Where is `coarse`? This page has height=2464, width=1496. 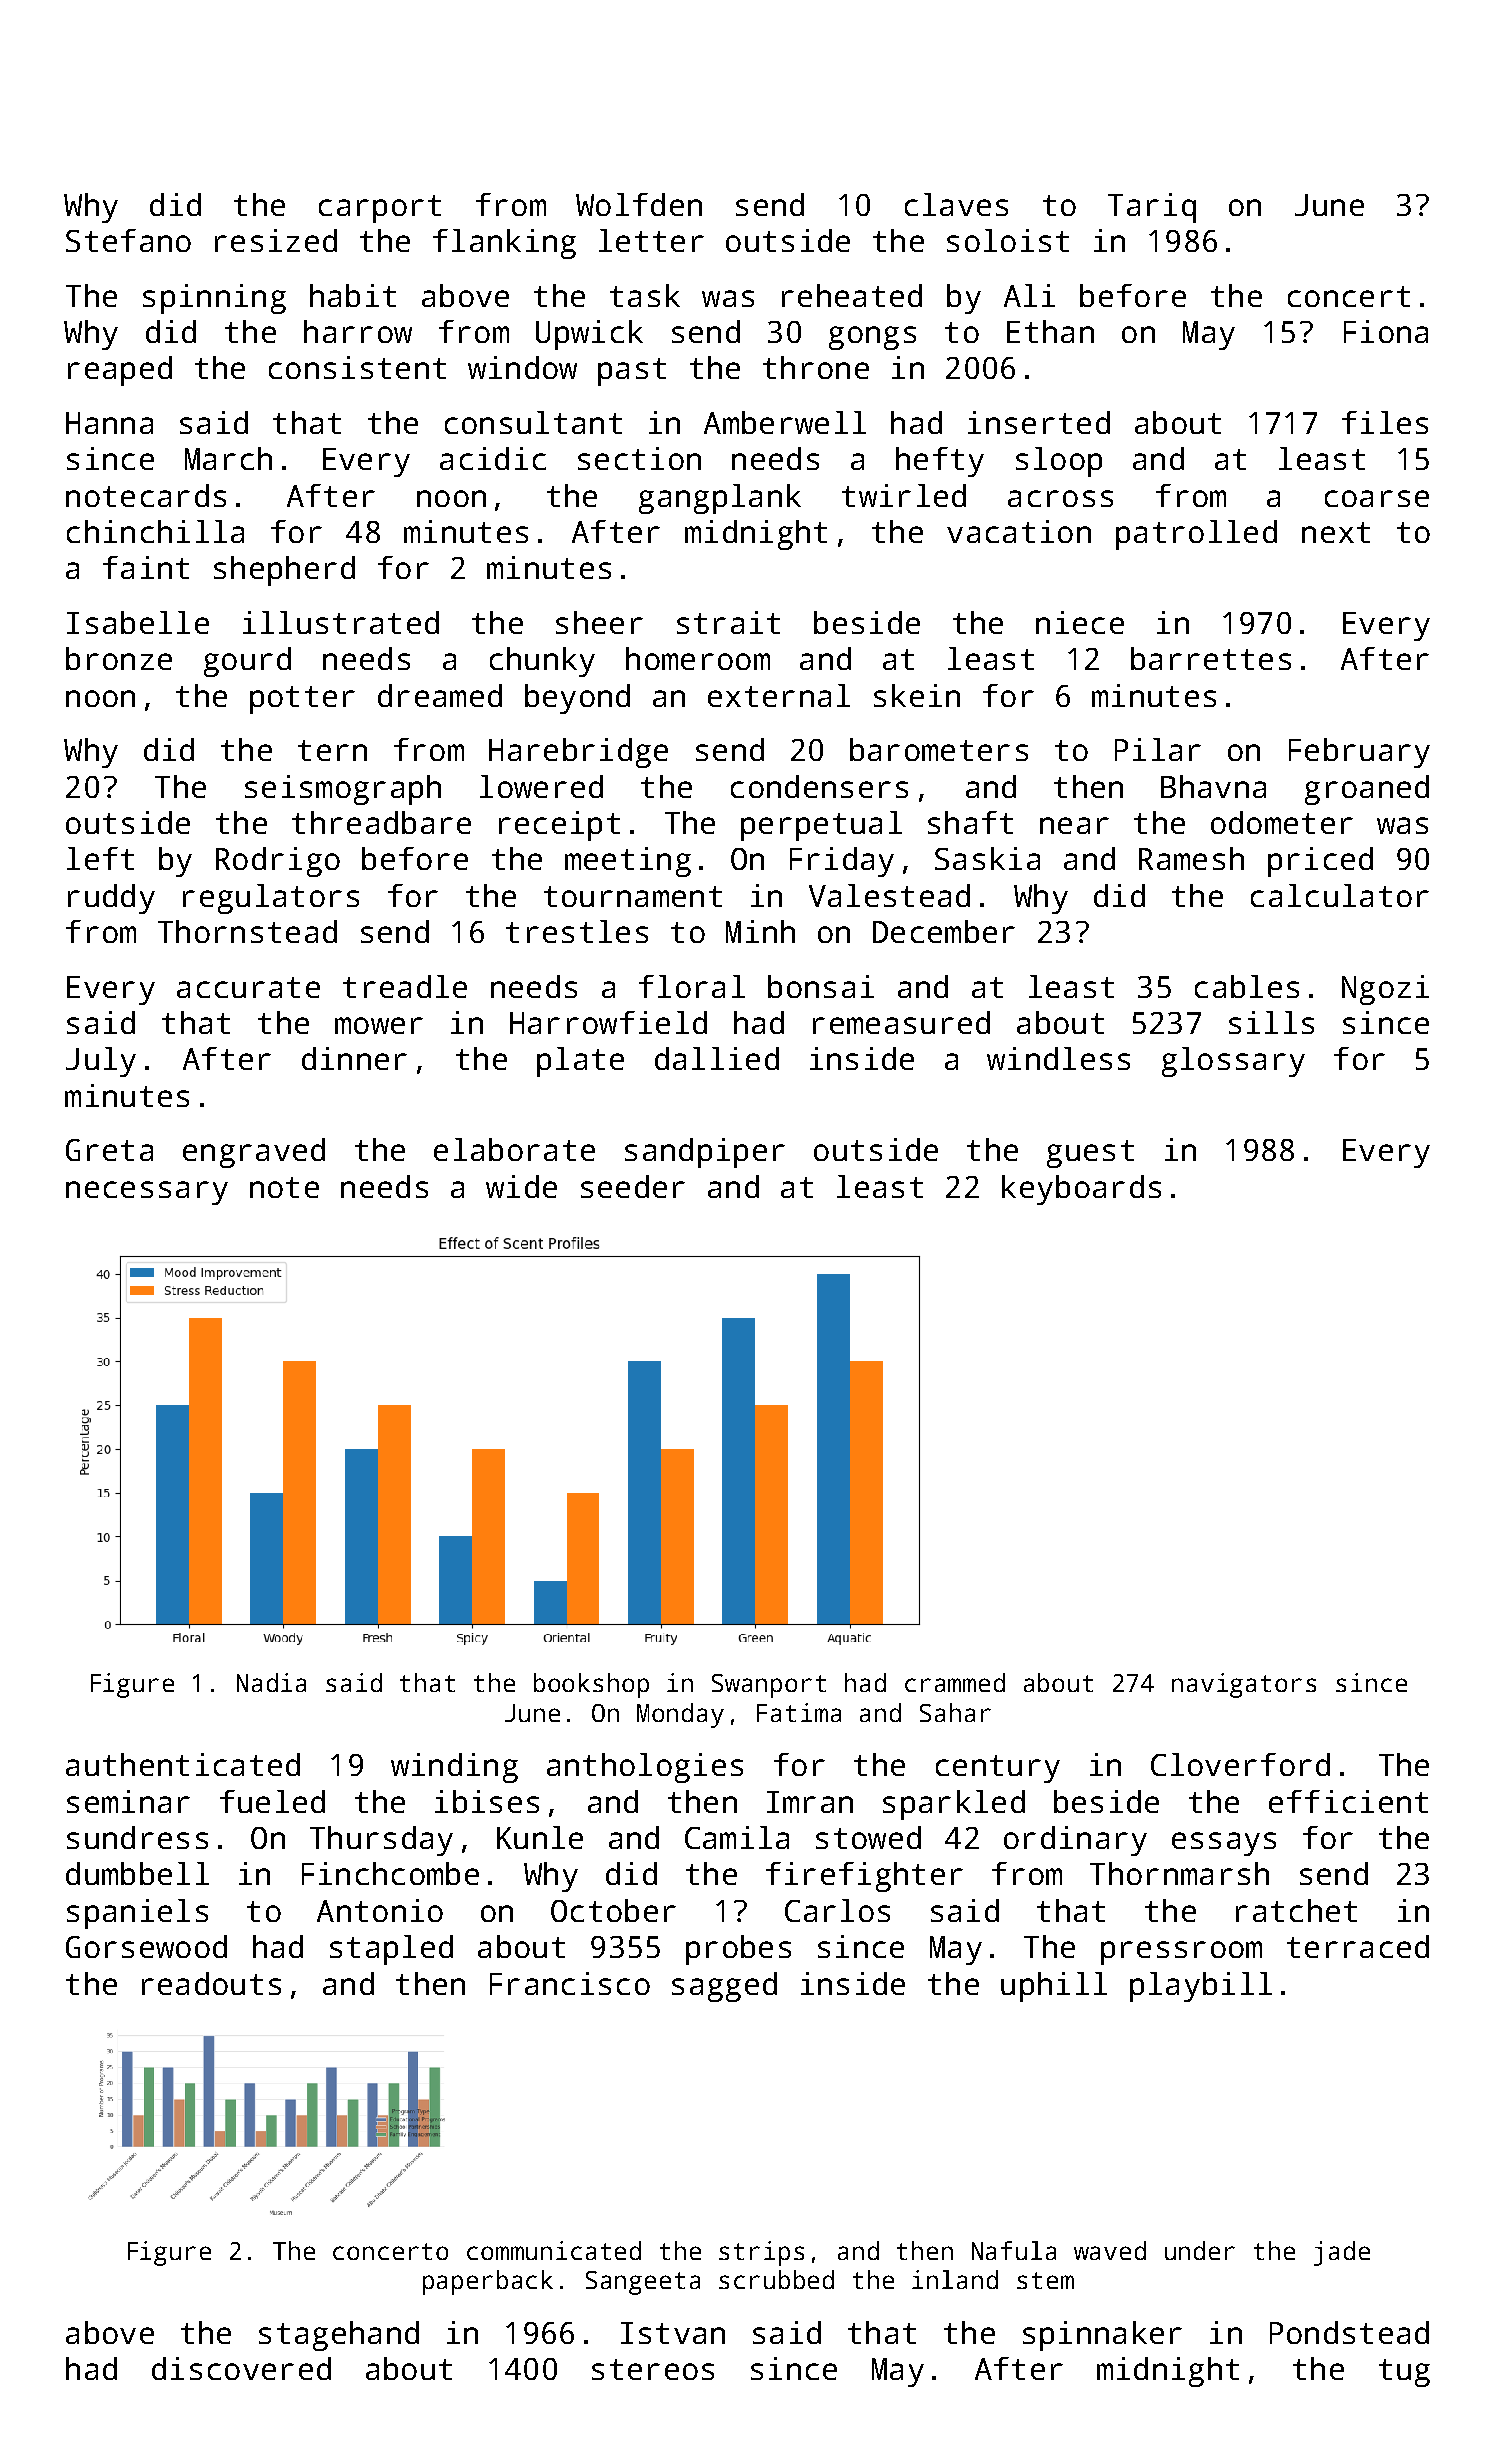 coarse is located at coordinates (1377, 498).
